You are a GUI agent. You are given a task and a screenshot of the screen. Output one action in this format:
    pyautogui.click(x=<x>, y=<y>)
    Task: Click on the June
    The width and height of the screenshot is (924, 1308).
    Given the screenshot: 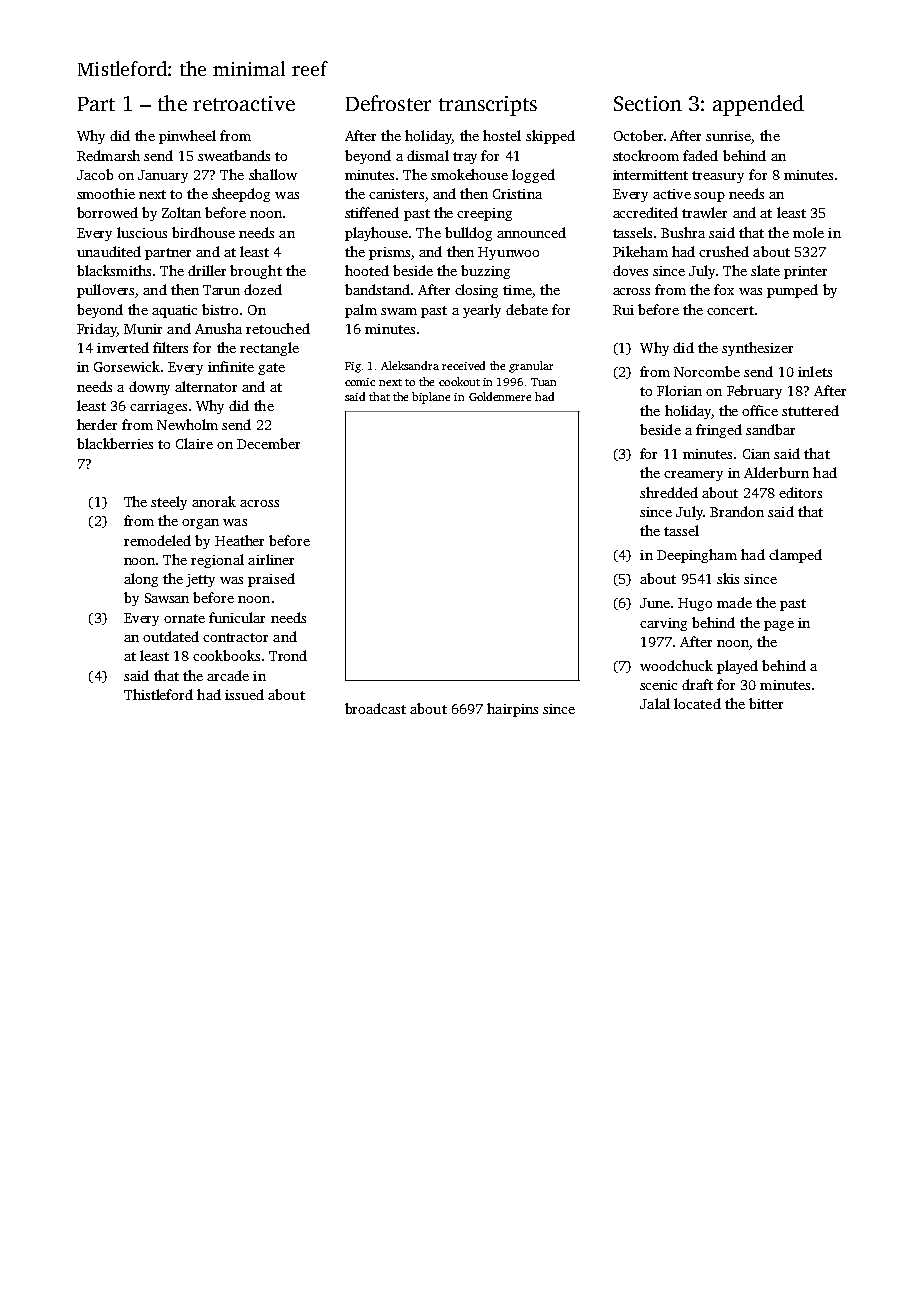 What is the action you would take?
    pyautogui.click(x=655, y=603)
